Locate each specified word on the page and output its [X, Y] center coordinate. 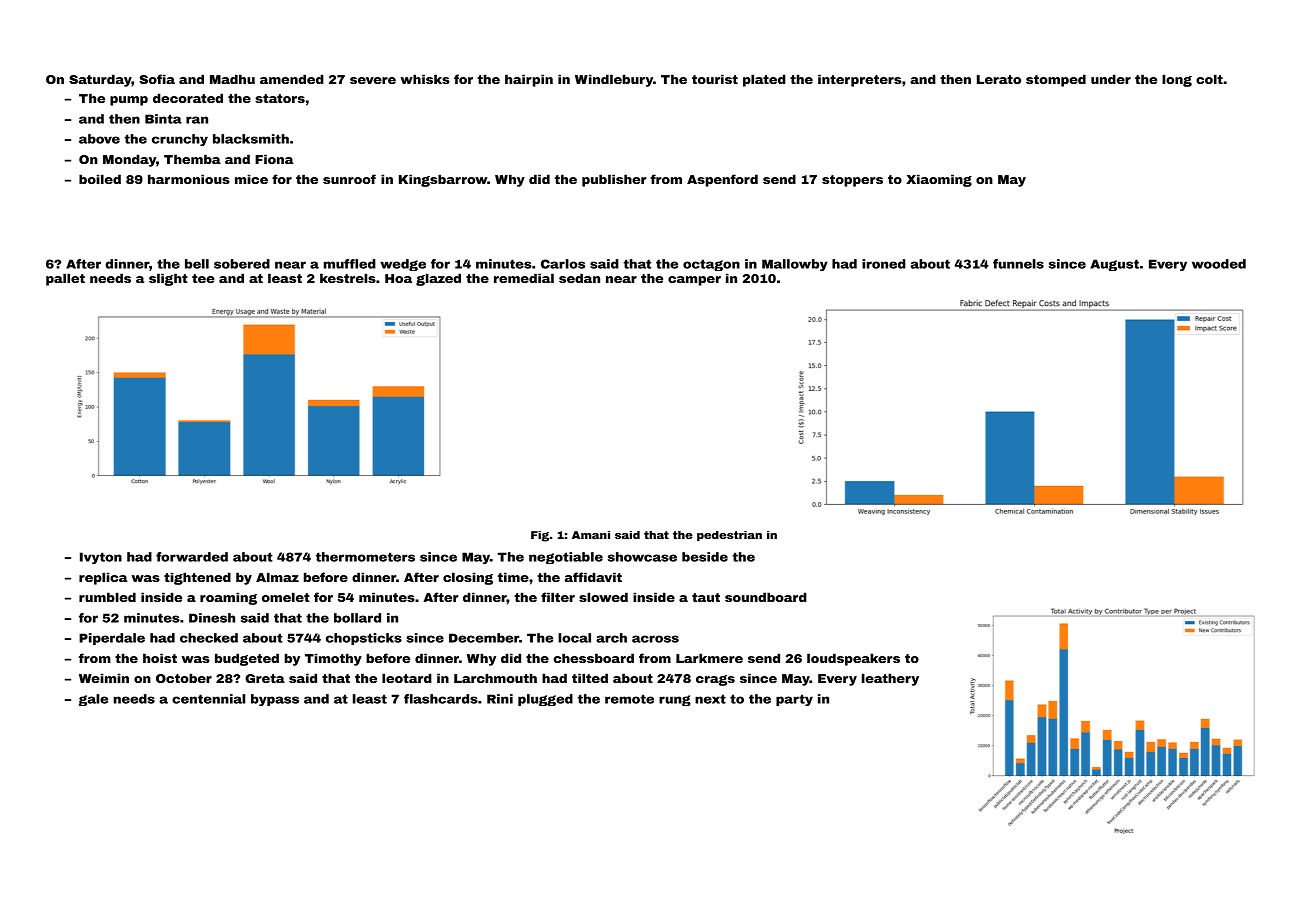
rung [675, 700]
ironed [884, 264]
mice [251, 179]
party [794, 700]
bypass [275, 700]
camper [694, 281]
